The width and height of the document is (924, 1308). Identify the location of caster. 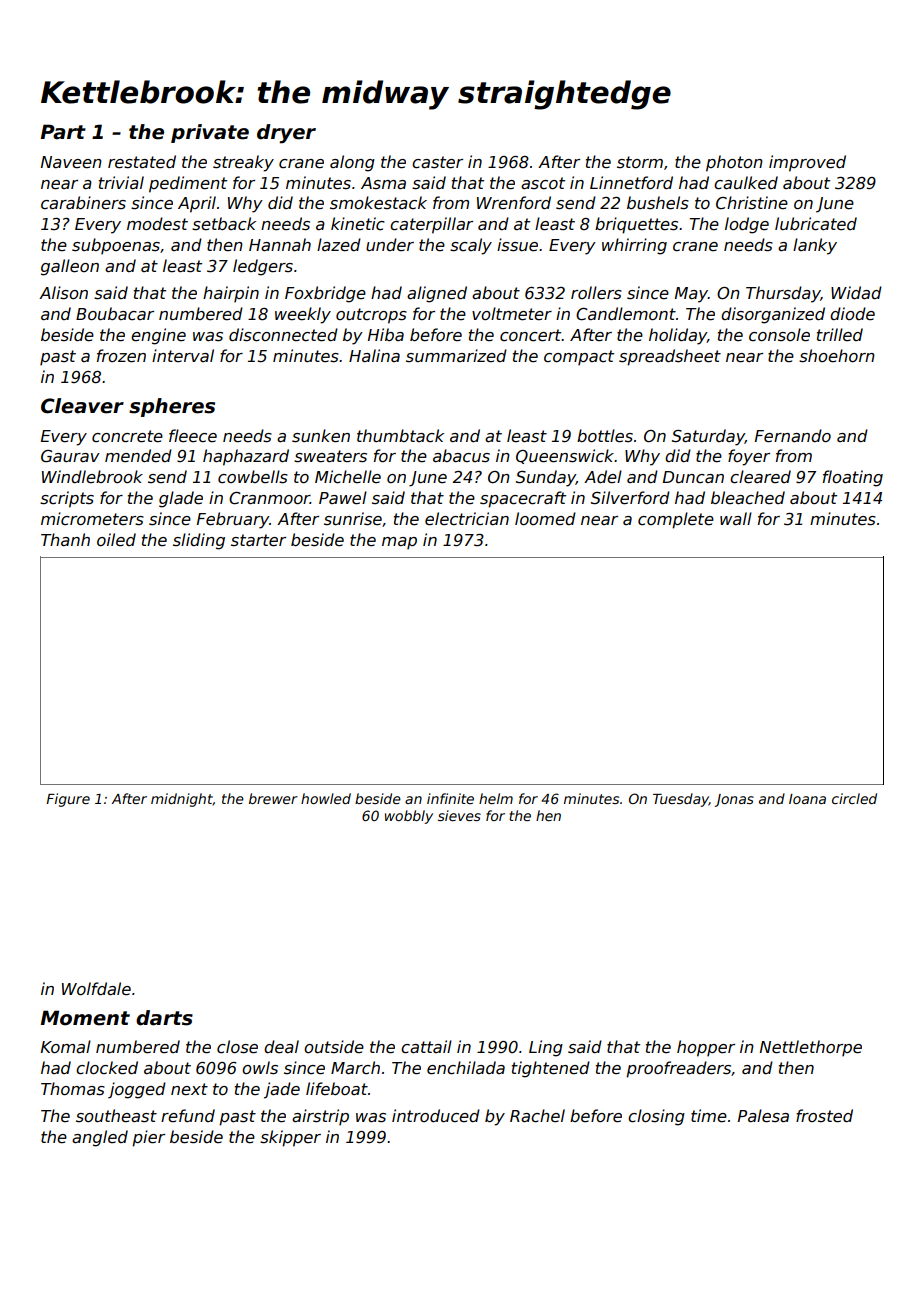
(437, 162).
